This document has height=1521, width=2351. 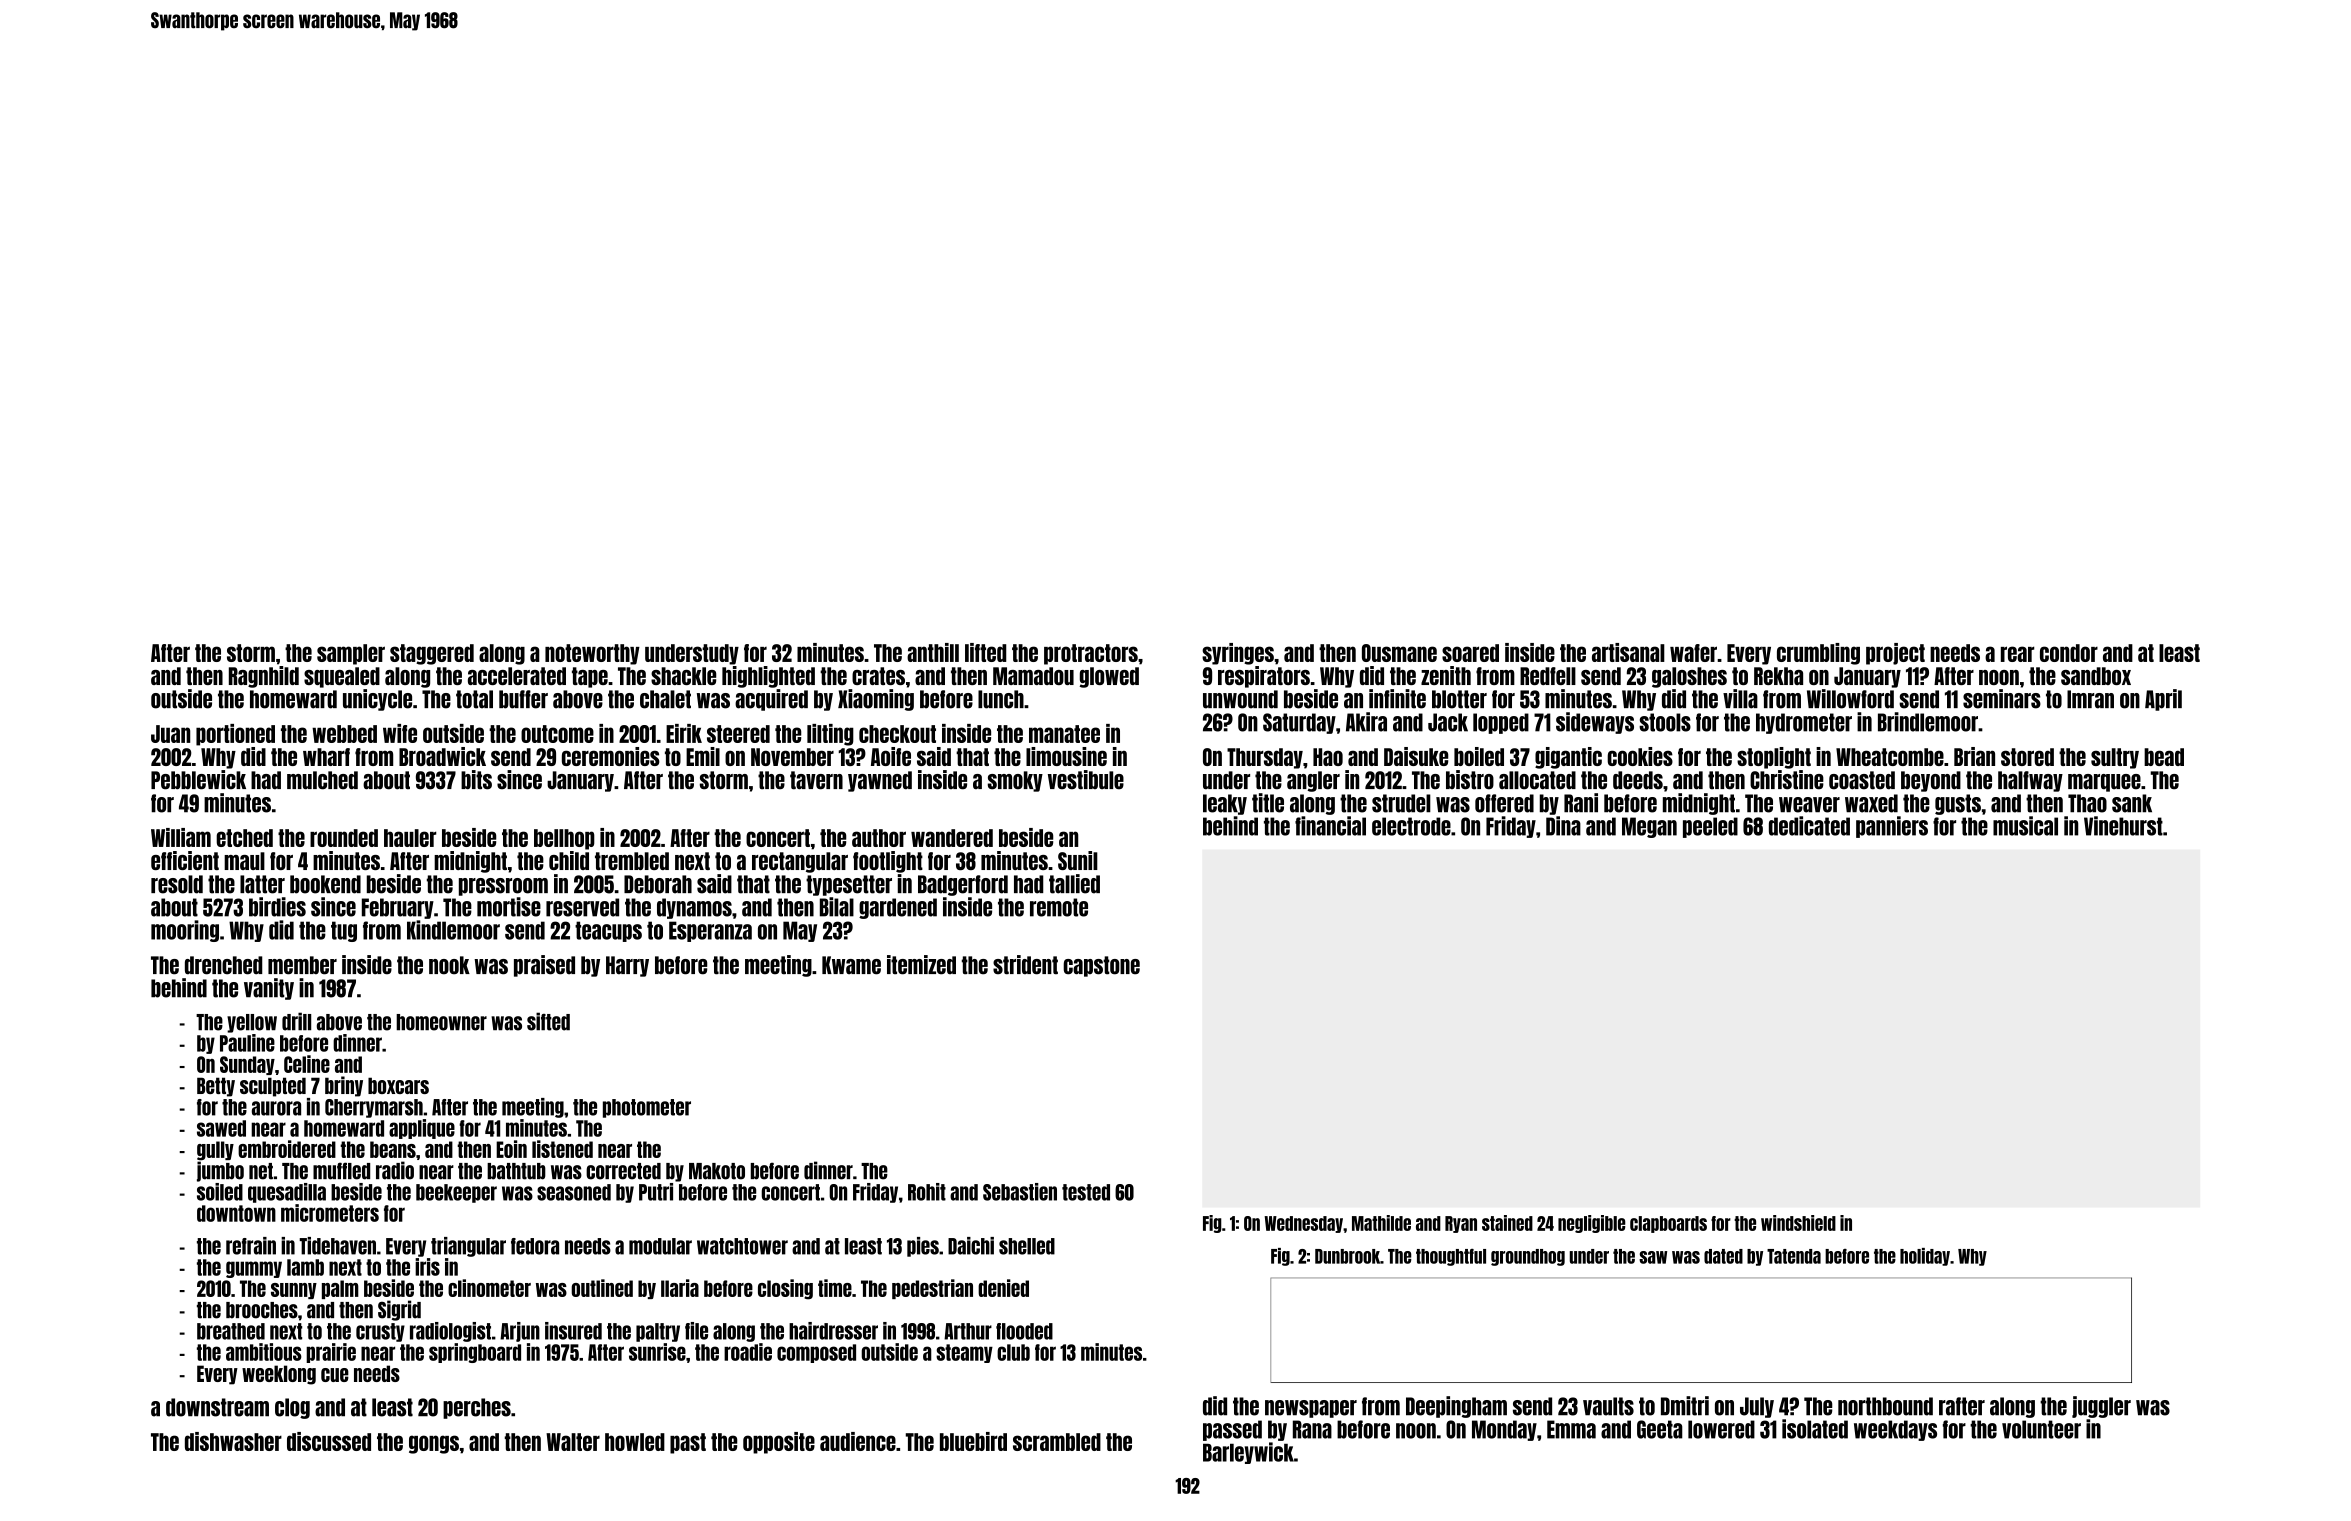 What do you see at coordinates (927, 1192) in the document?
I see `Rohit` at bounding box center [927, 1192].
